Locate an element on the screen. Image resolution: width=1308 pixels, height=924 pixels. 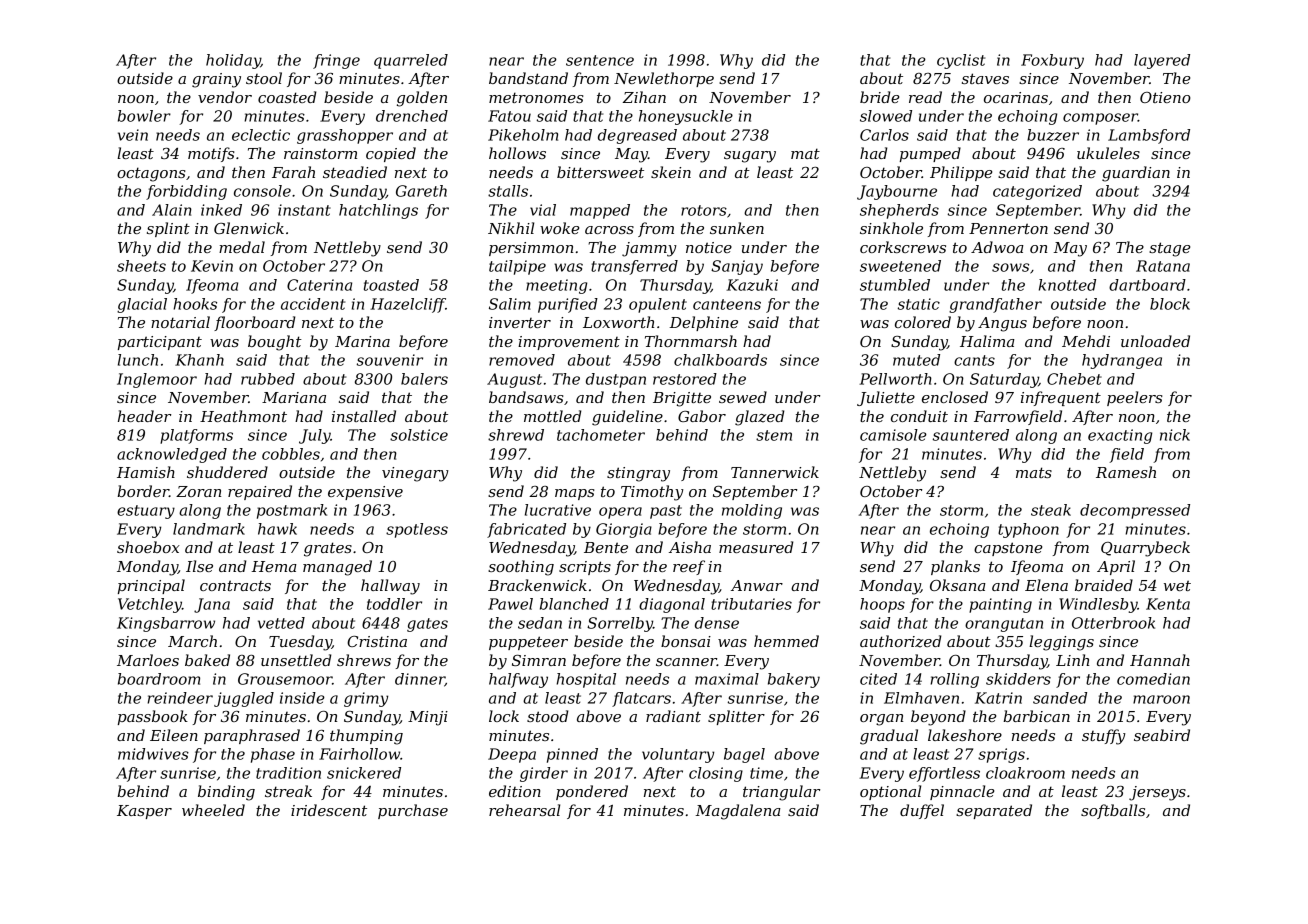
cyclist is located at coordinates (961, 61).
